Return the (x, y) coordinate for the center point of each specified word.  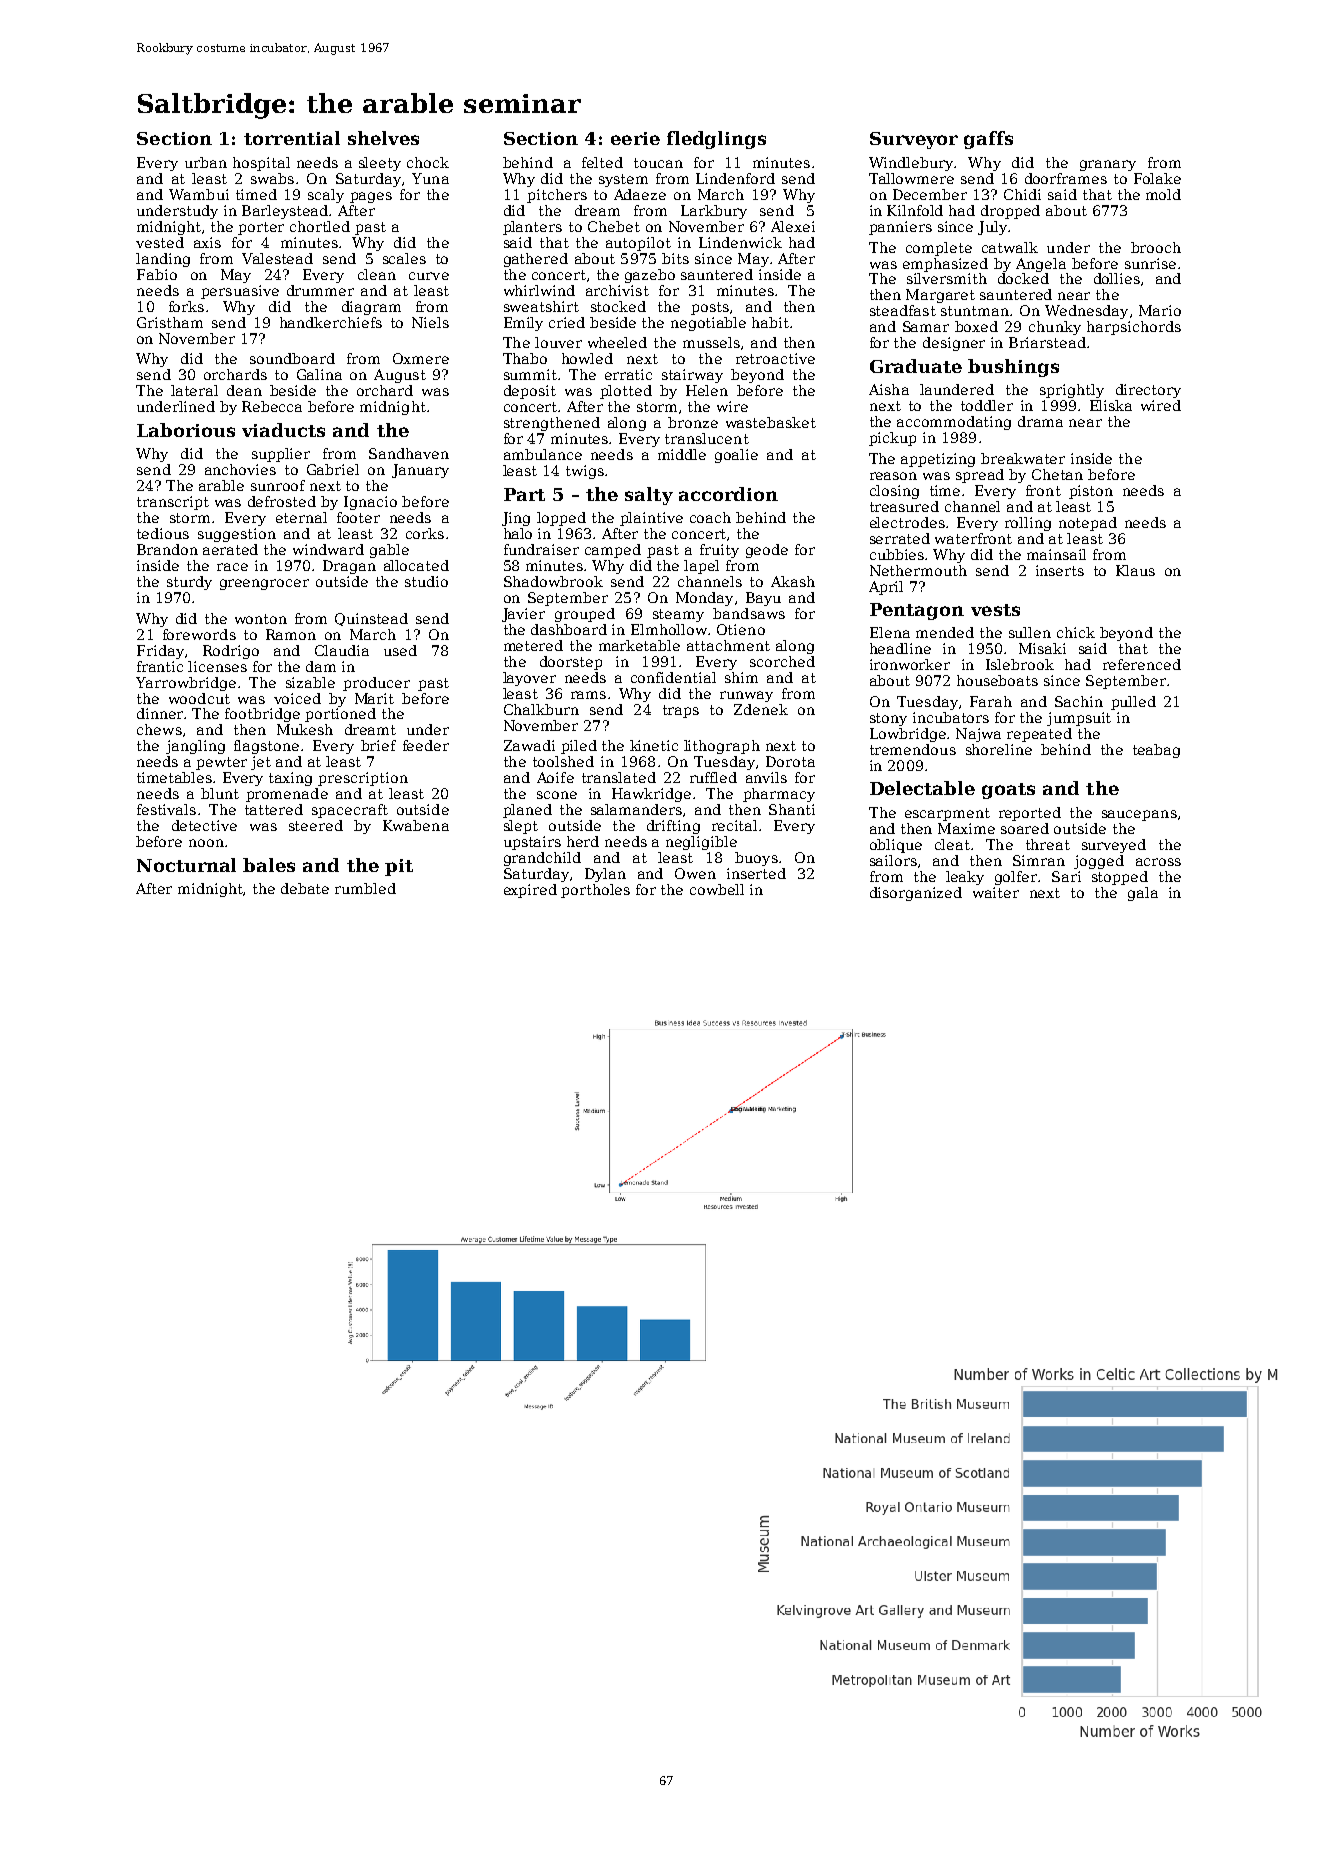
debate (305, 888)
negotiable (708, 324)
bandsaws (749, 613)
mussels (711, 342)
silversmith (947, 278)
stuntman (975, 311)
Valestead (277, 258)
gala (1143, 894)
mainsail (1056, 554)
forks (186, 306)
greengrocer (264, 584)
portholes (595, 891)
